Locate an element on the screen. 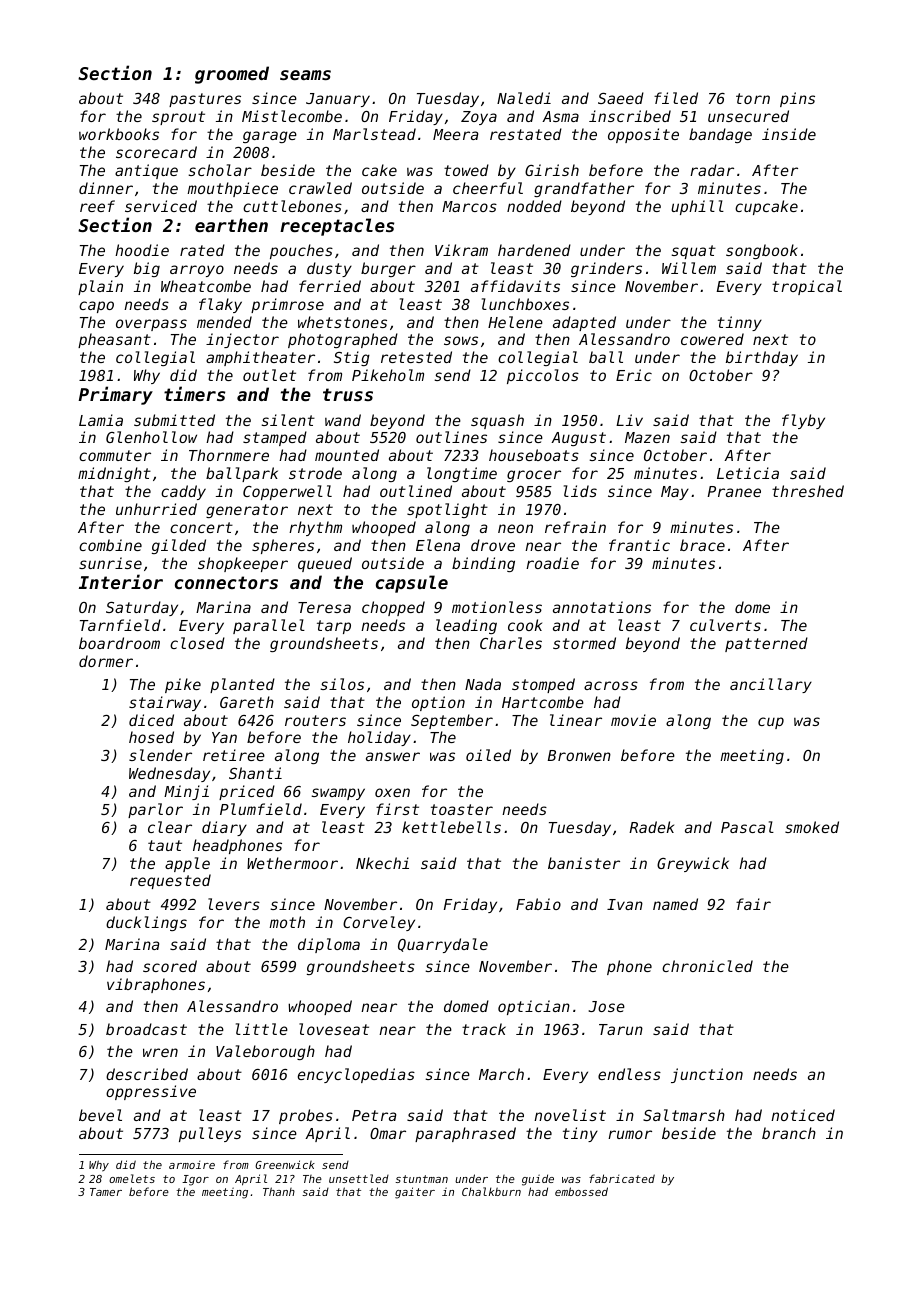 Image resolution: width=924 pixels, height=1308 pixels. cook is located at coordinates (525, 625).
